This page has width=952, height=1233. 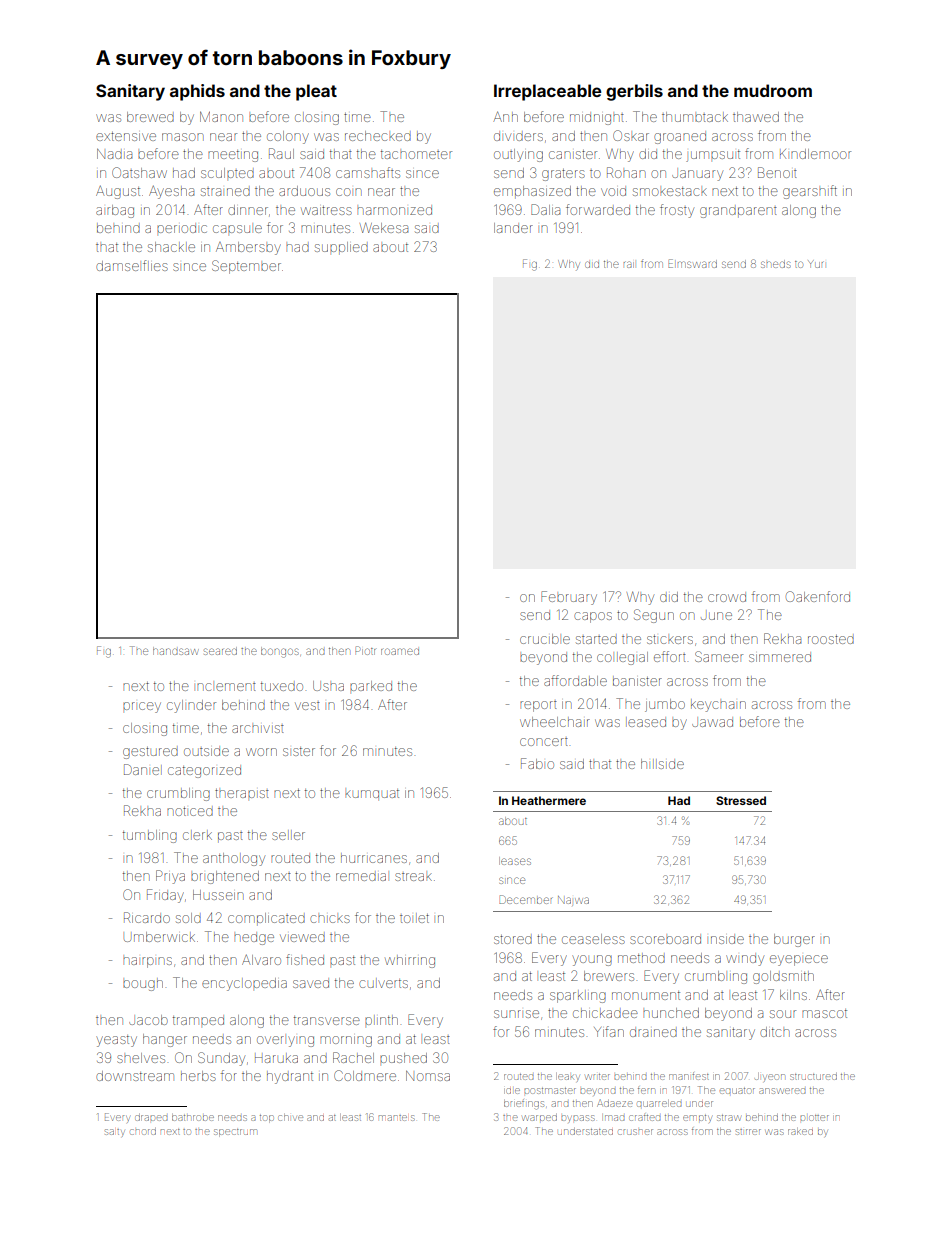 I want to click on Sunday, so click(x=221, y=1059).
